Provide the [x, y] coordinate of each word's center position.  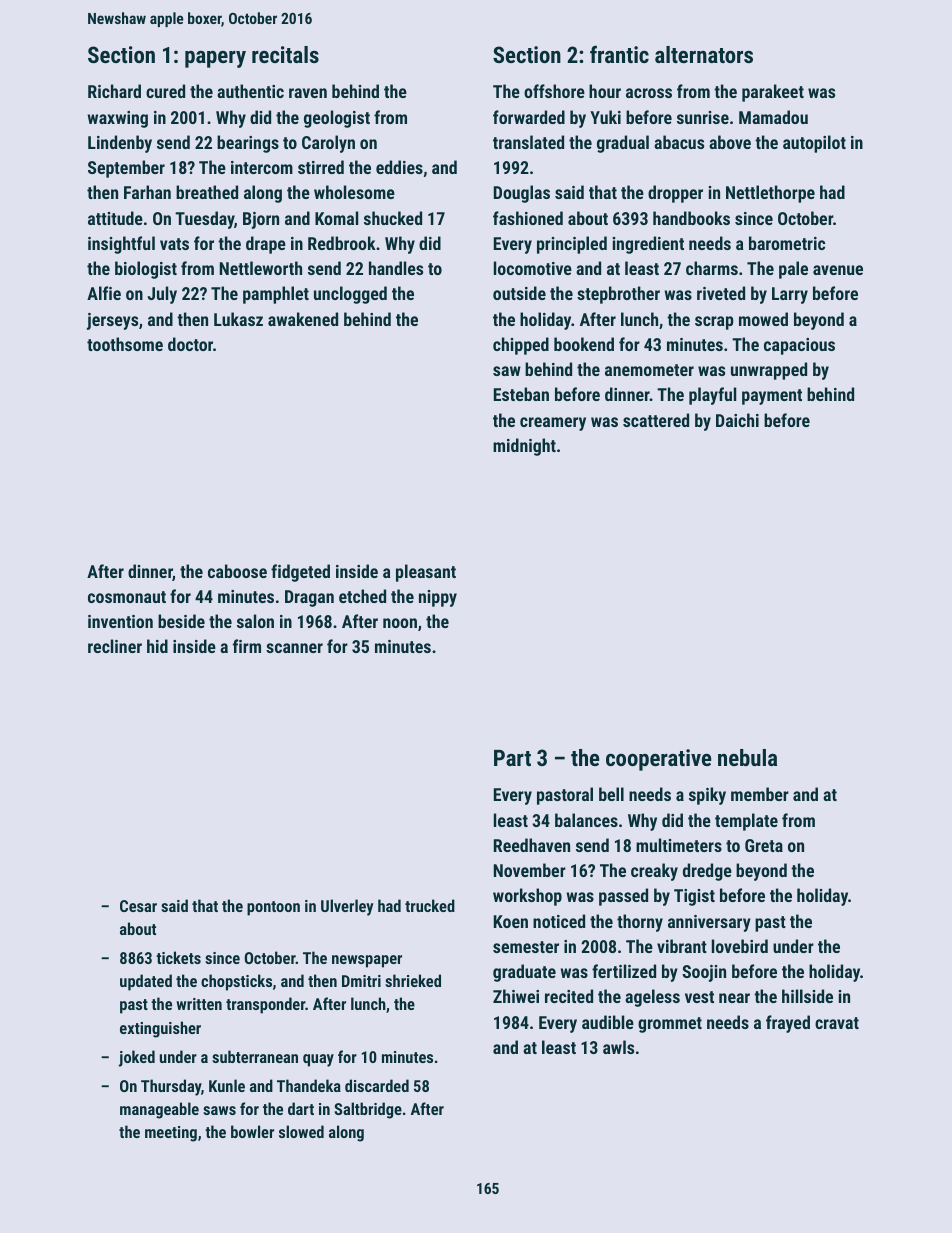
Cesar [138, 906]
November [530, 870]
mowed [763, 319]
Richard [114, 91]
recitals [285, 54]
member [760, 794]
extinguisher [160, 1029]
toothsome [125, 344]
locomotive [533, 268]
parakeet [773, 93]
